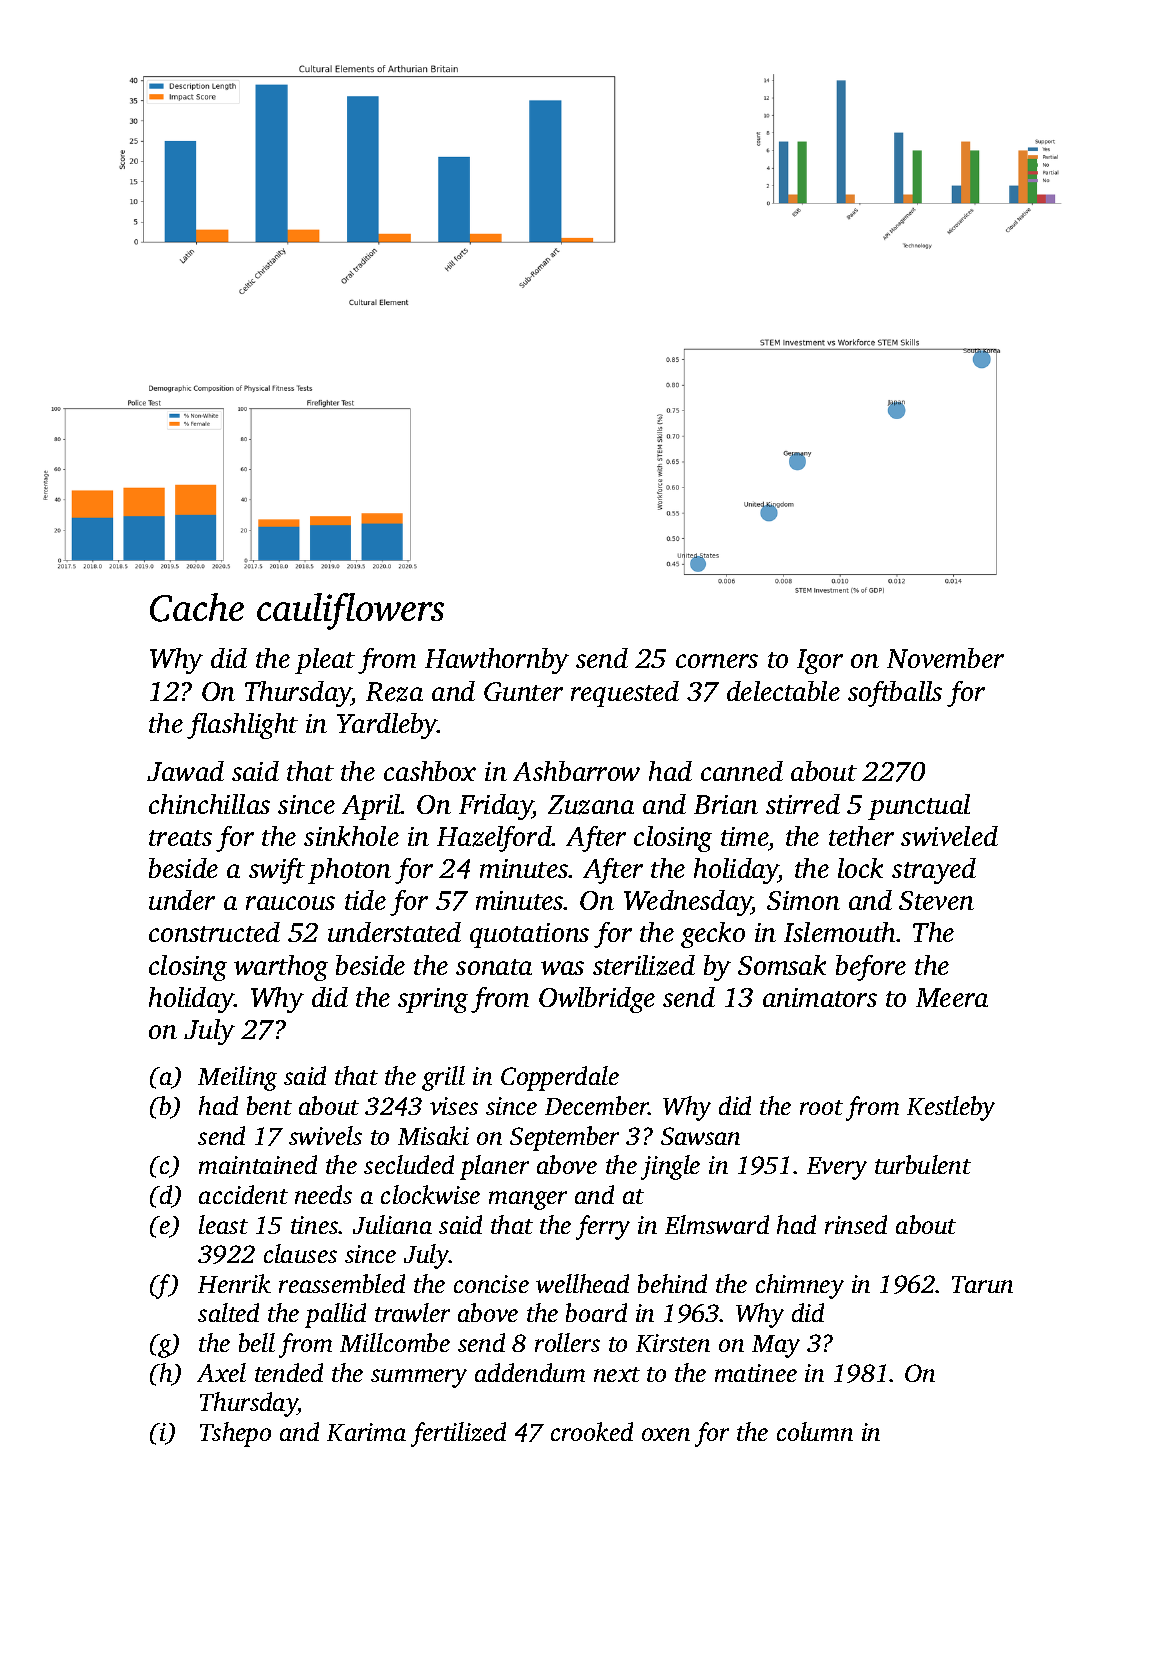  Describe the element at coordinates (895, 694) in the screenshot. I see `softballs` at that location.
